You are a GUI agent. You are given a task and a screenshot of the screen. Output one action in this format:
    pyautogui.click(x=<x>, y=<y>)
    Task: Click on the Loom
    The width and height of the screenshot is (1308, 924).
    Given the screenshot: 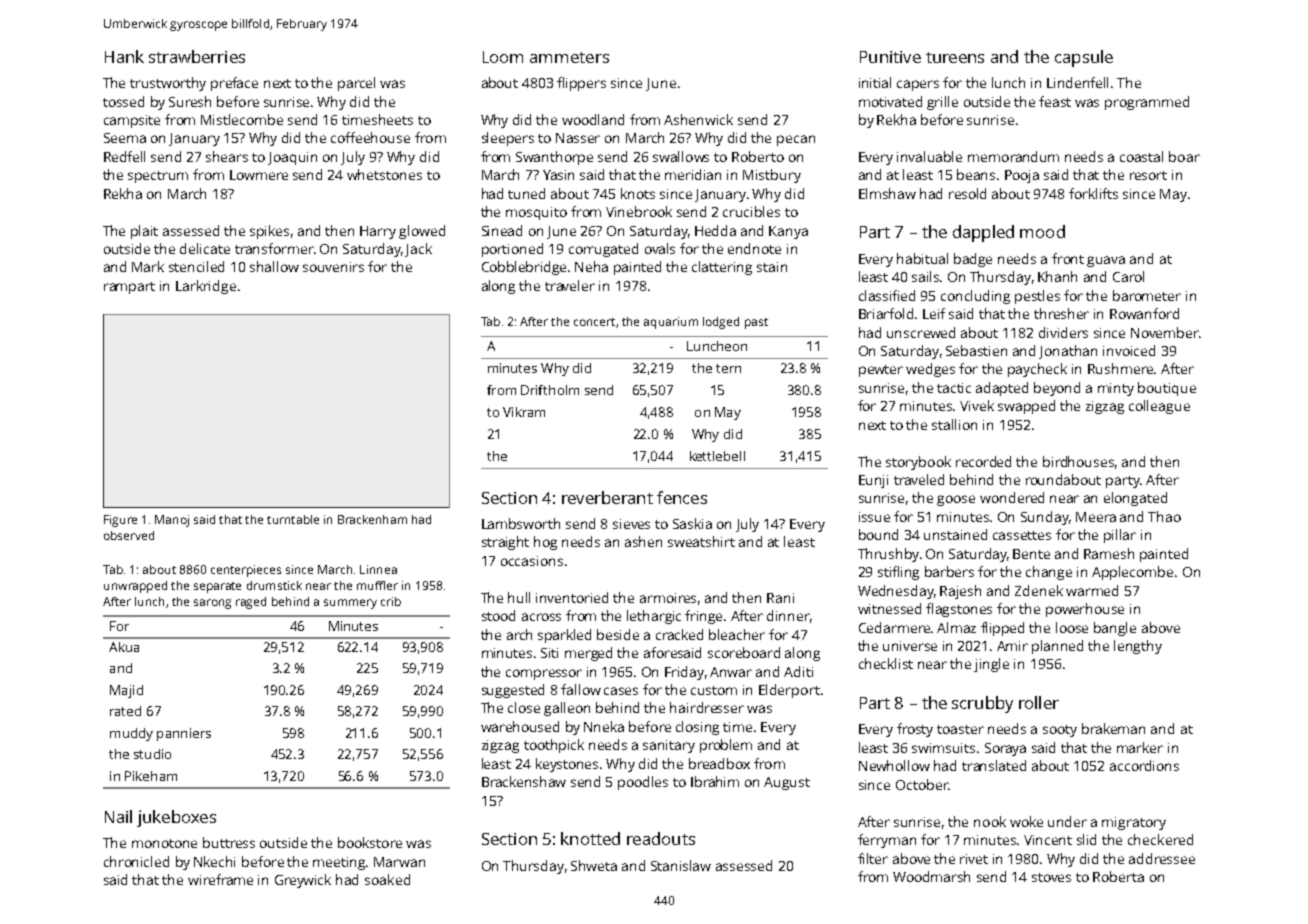 What is the action you would take?
    pyautogui.click(x=503, y=57)
